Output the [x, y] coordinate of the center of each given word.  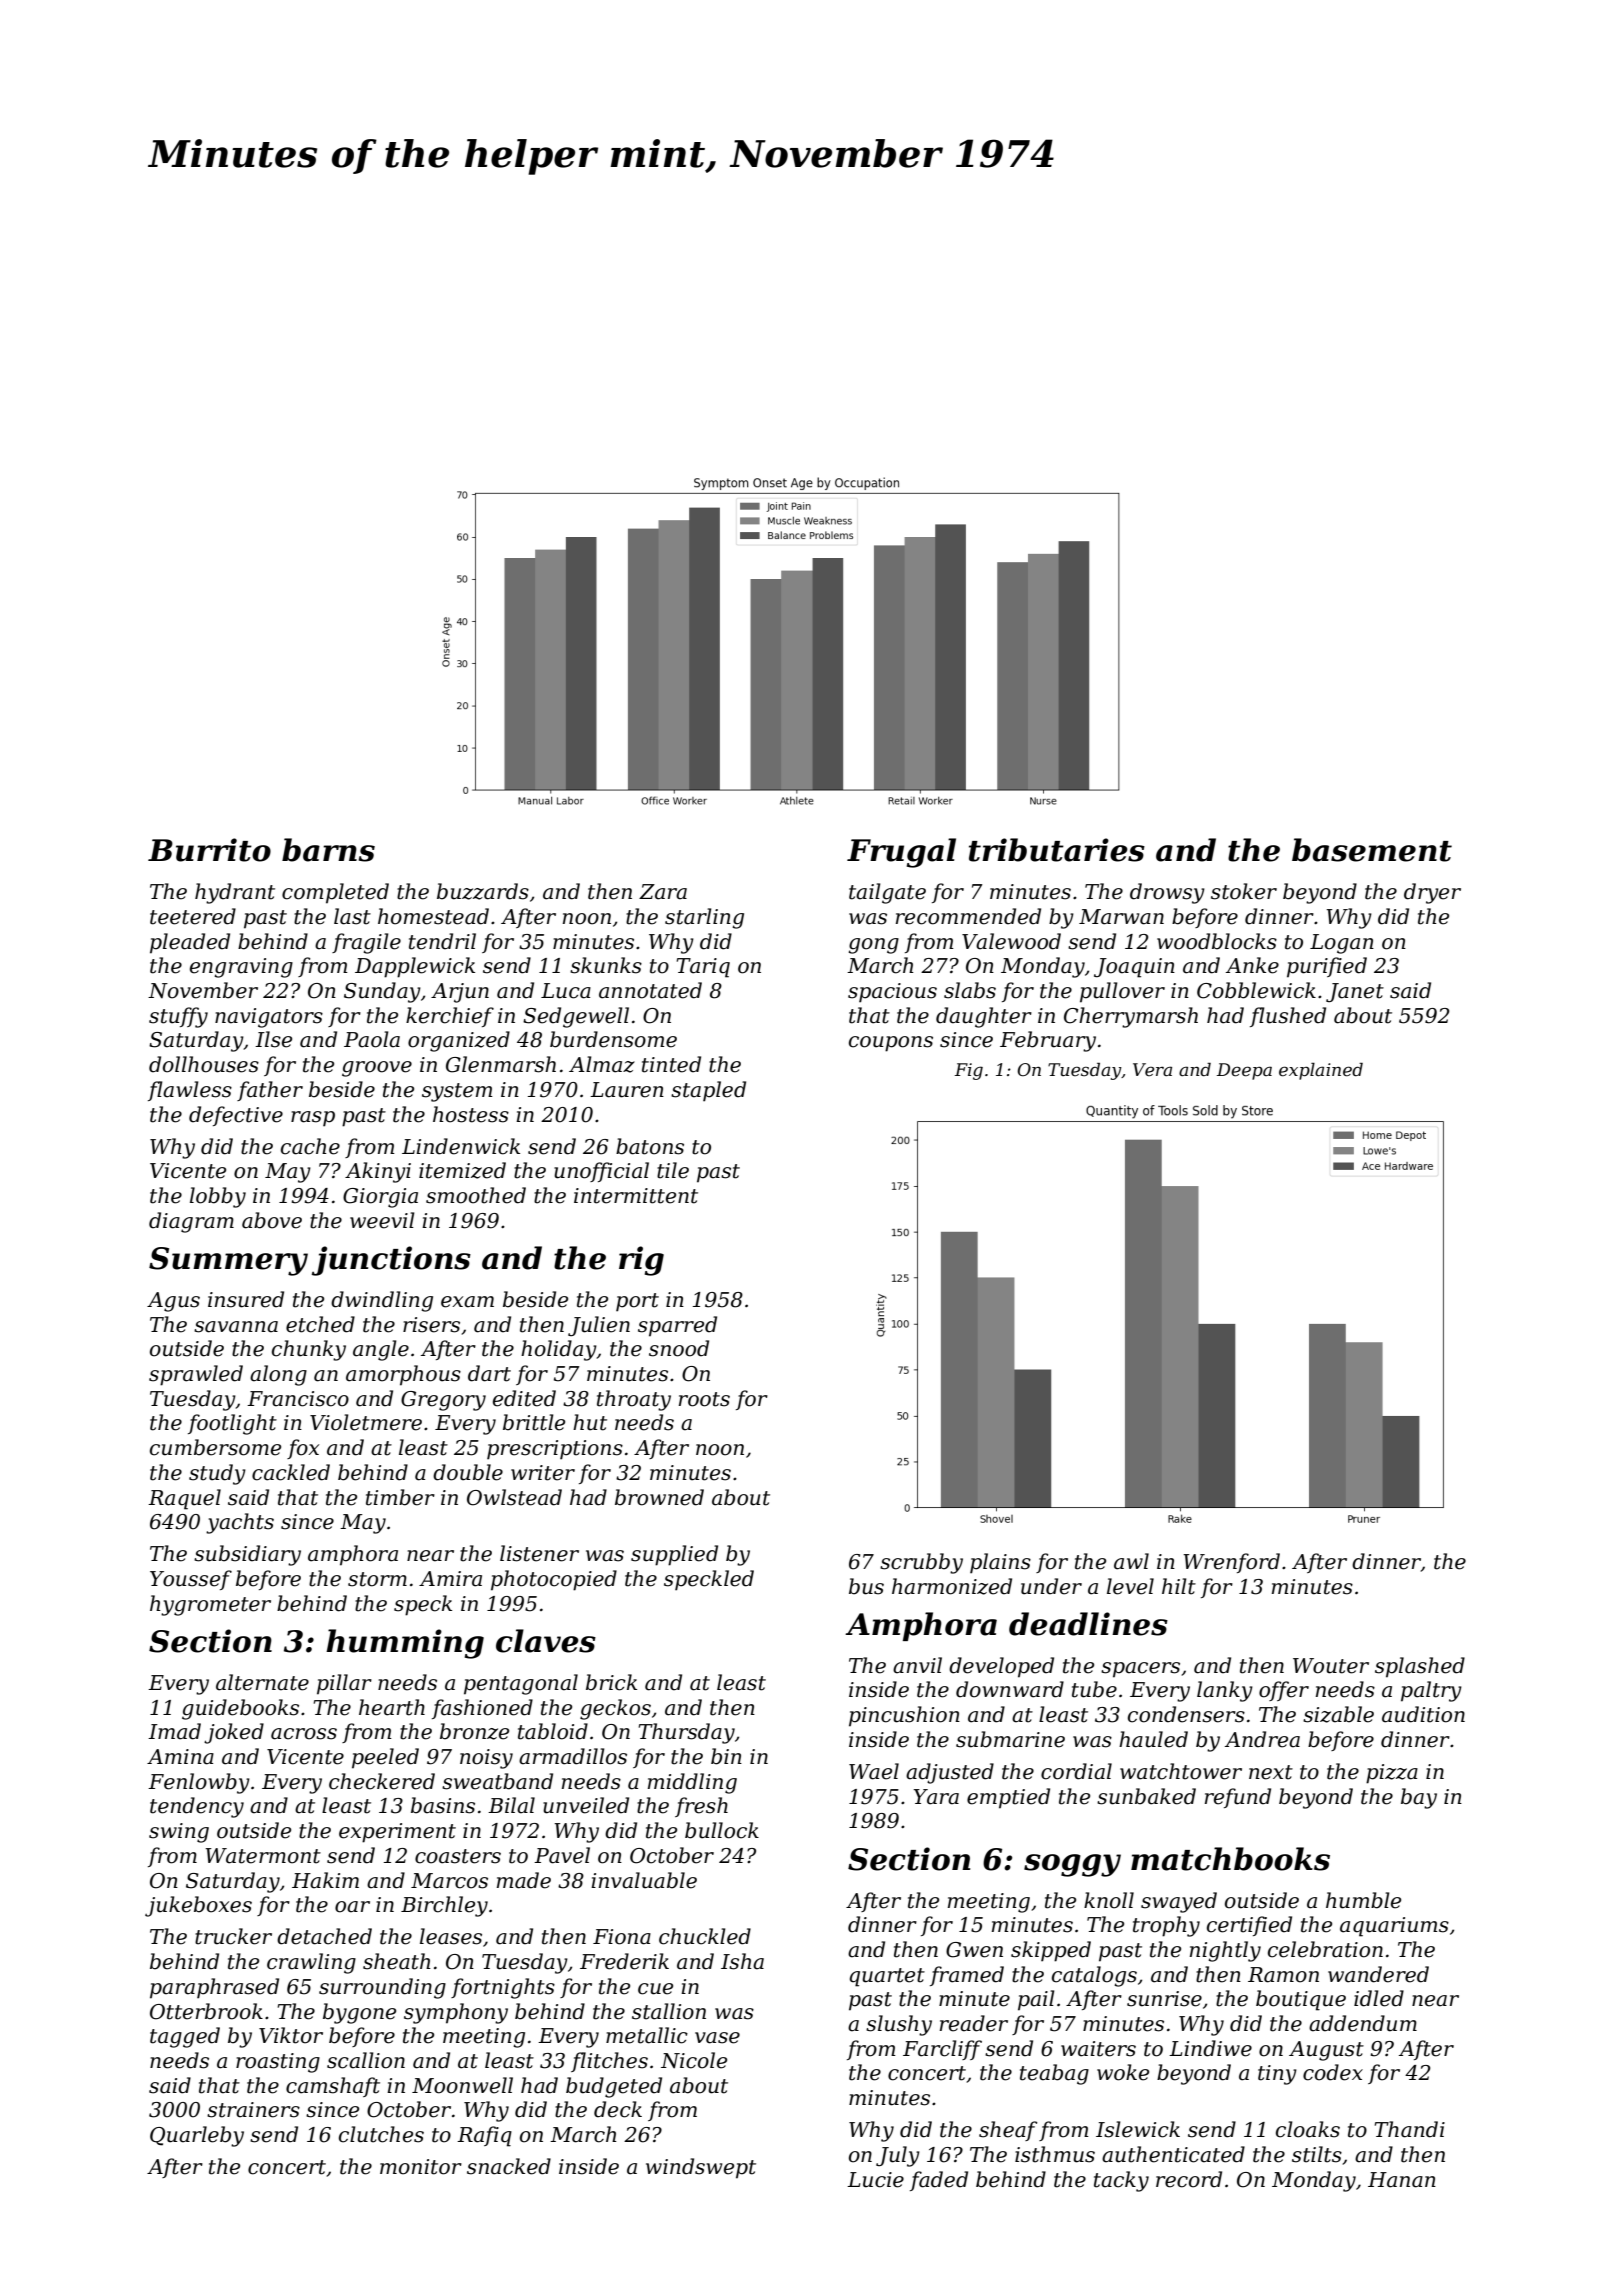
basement [1372, 850]
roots [704, 1399]
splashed [1420, 1667]
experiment [397, 1833]
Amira [450, 1579]
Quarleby [197, 2136]
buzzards [483, 891]
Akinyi [378, 1172]
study [217, 1474]
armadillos [573, 1756]
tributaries [1057, 850]
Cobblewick [1256, 990]
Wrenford [1231, 1563]
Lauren [627, 1090]
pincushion [904, 1716]
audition [1423, 1714]
